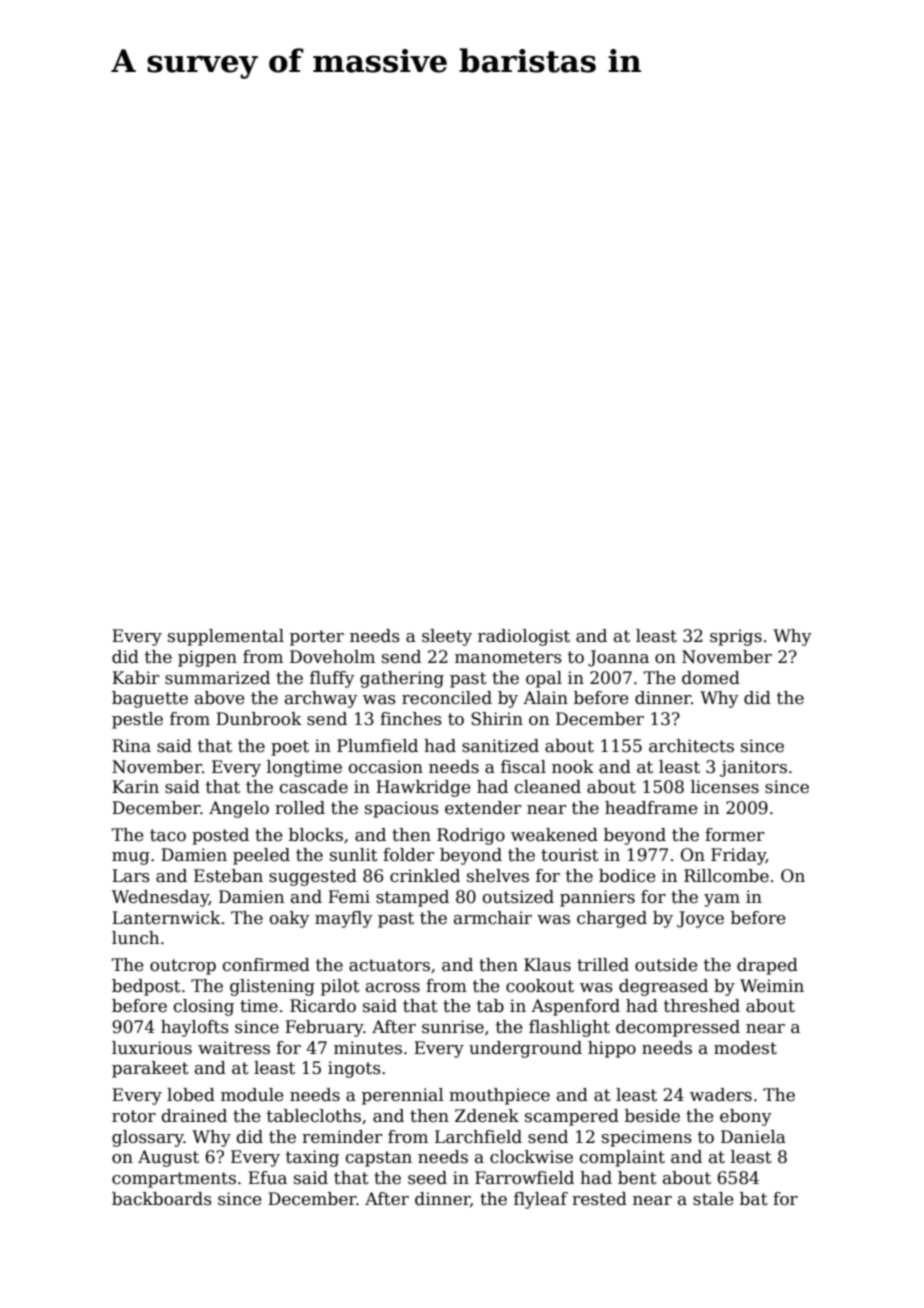 Image resolution: width=924 pixels, height=1308 pixels. I want to click on headframe, so click(651, 808).
